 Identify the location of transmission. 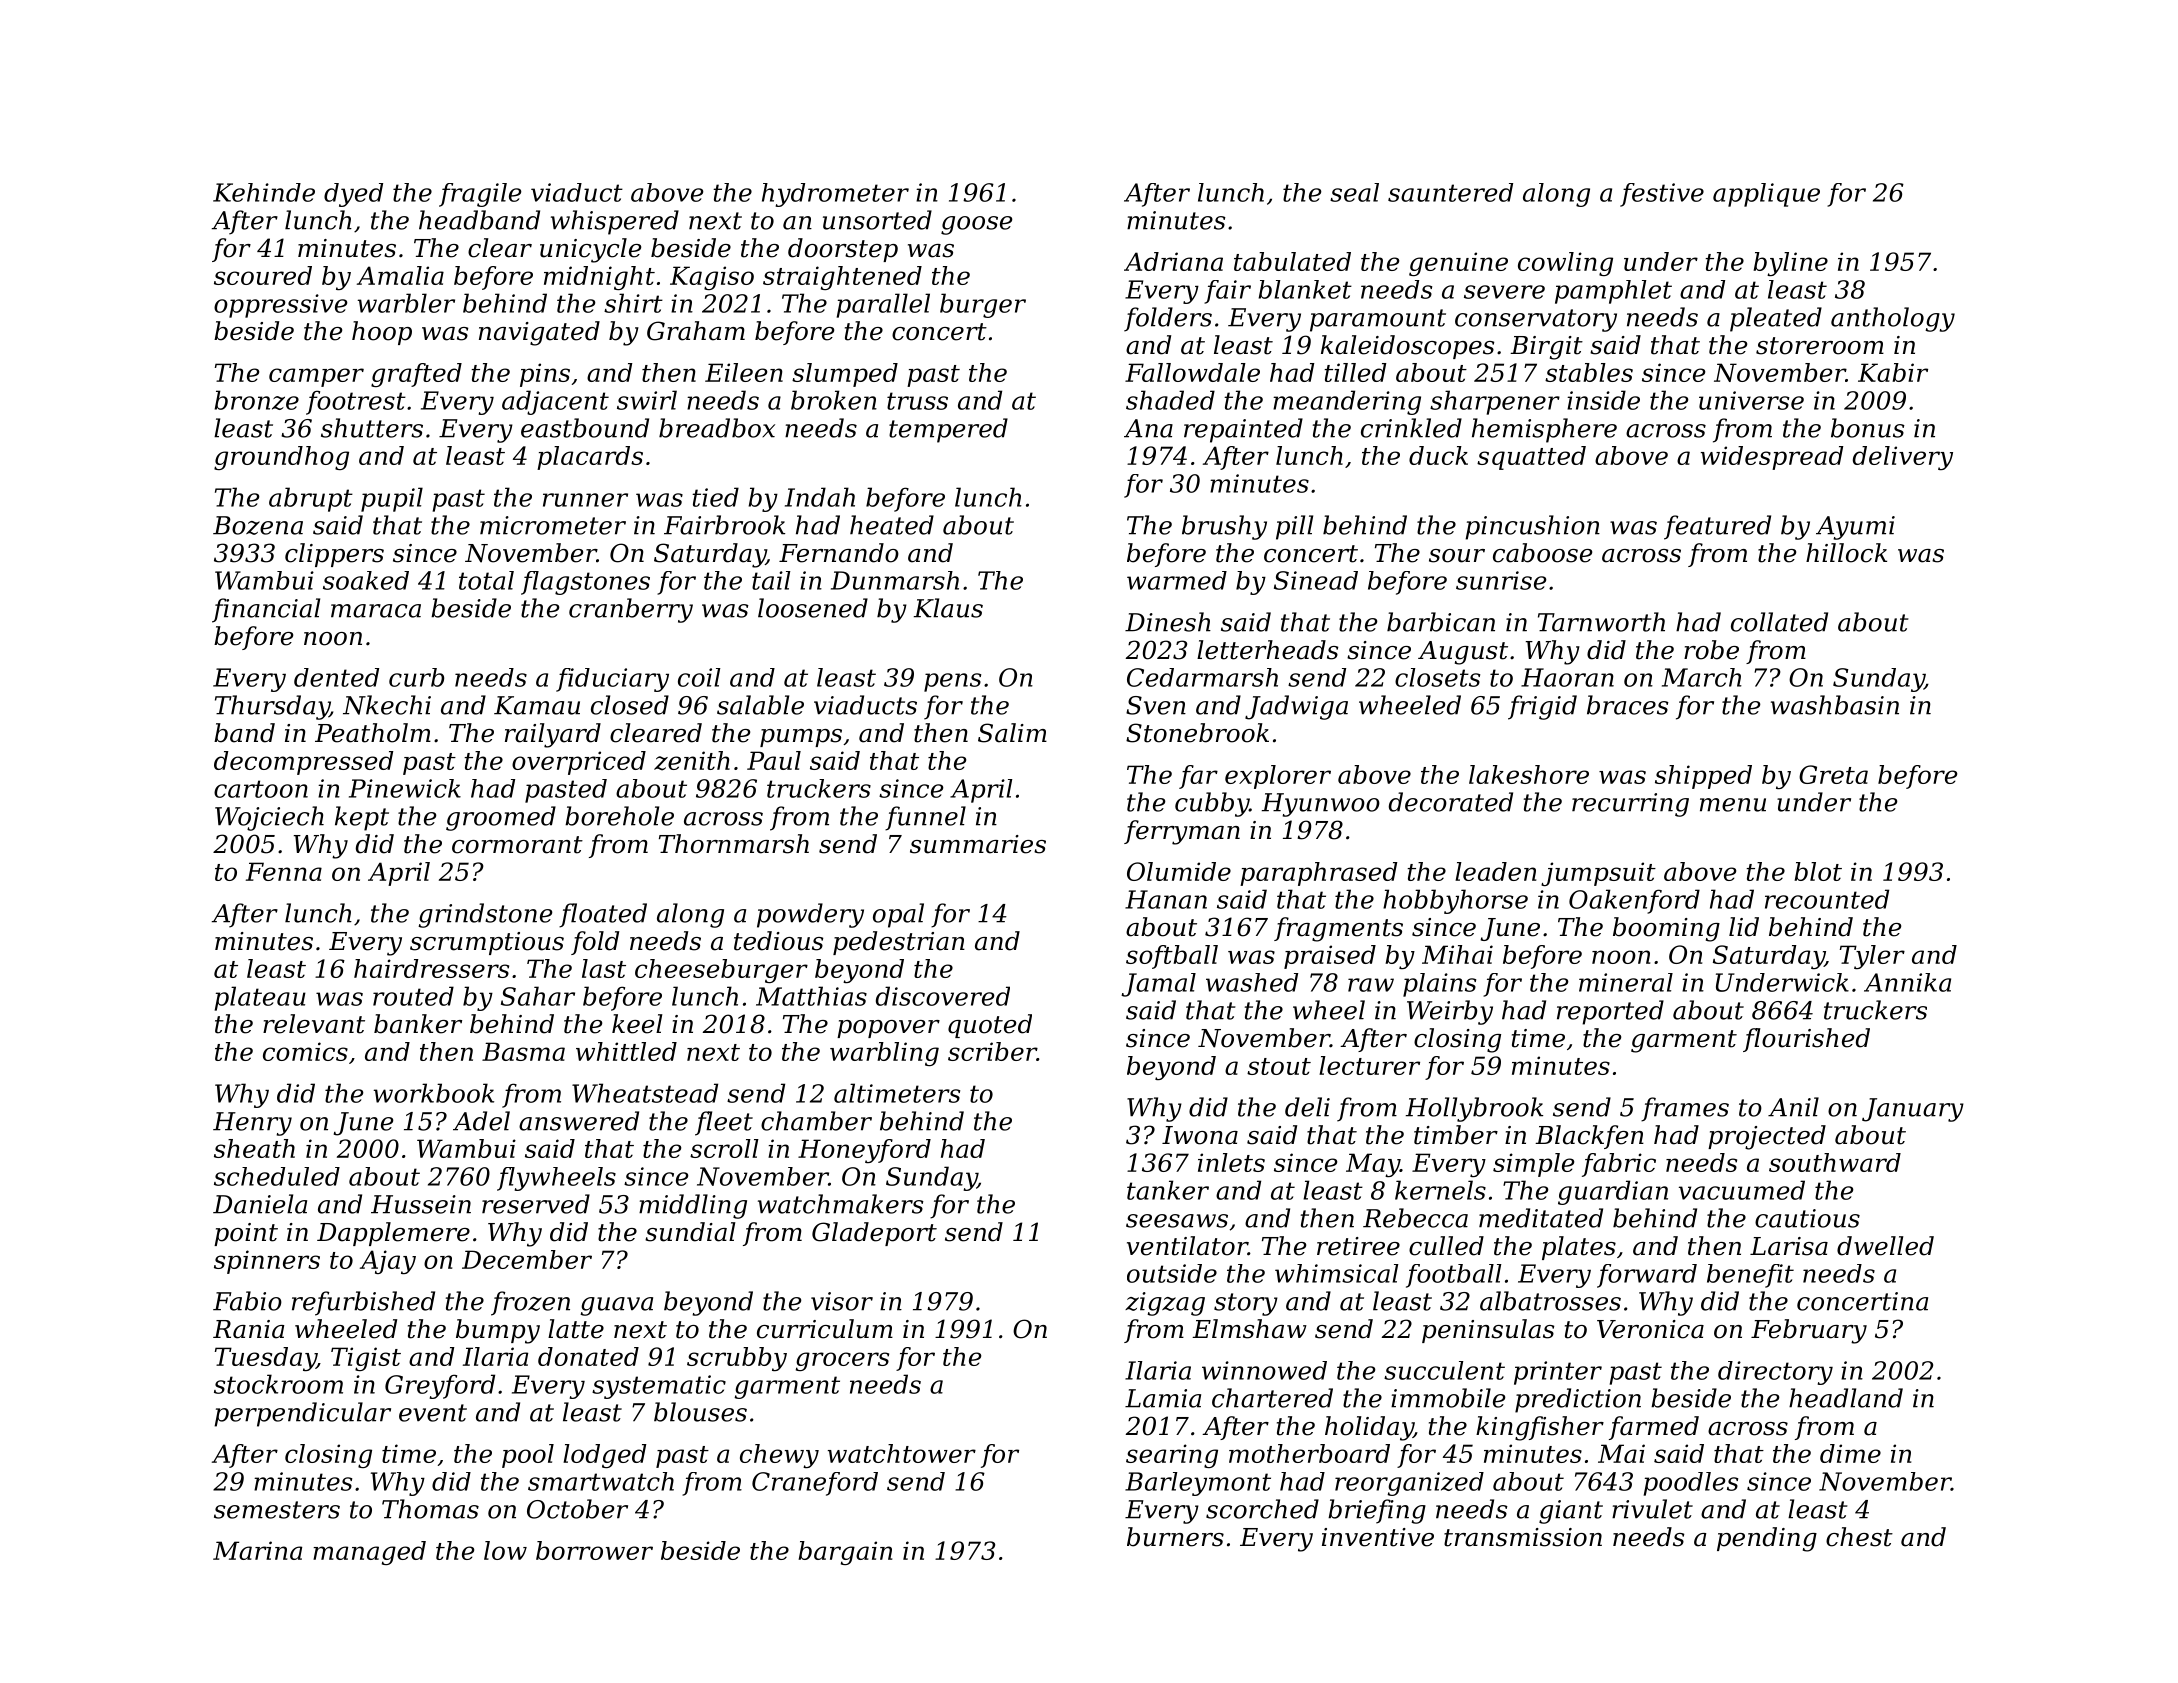
(1523, 1537).
